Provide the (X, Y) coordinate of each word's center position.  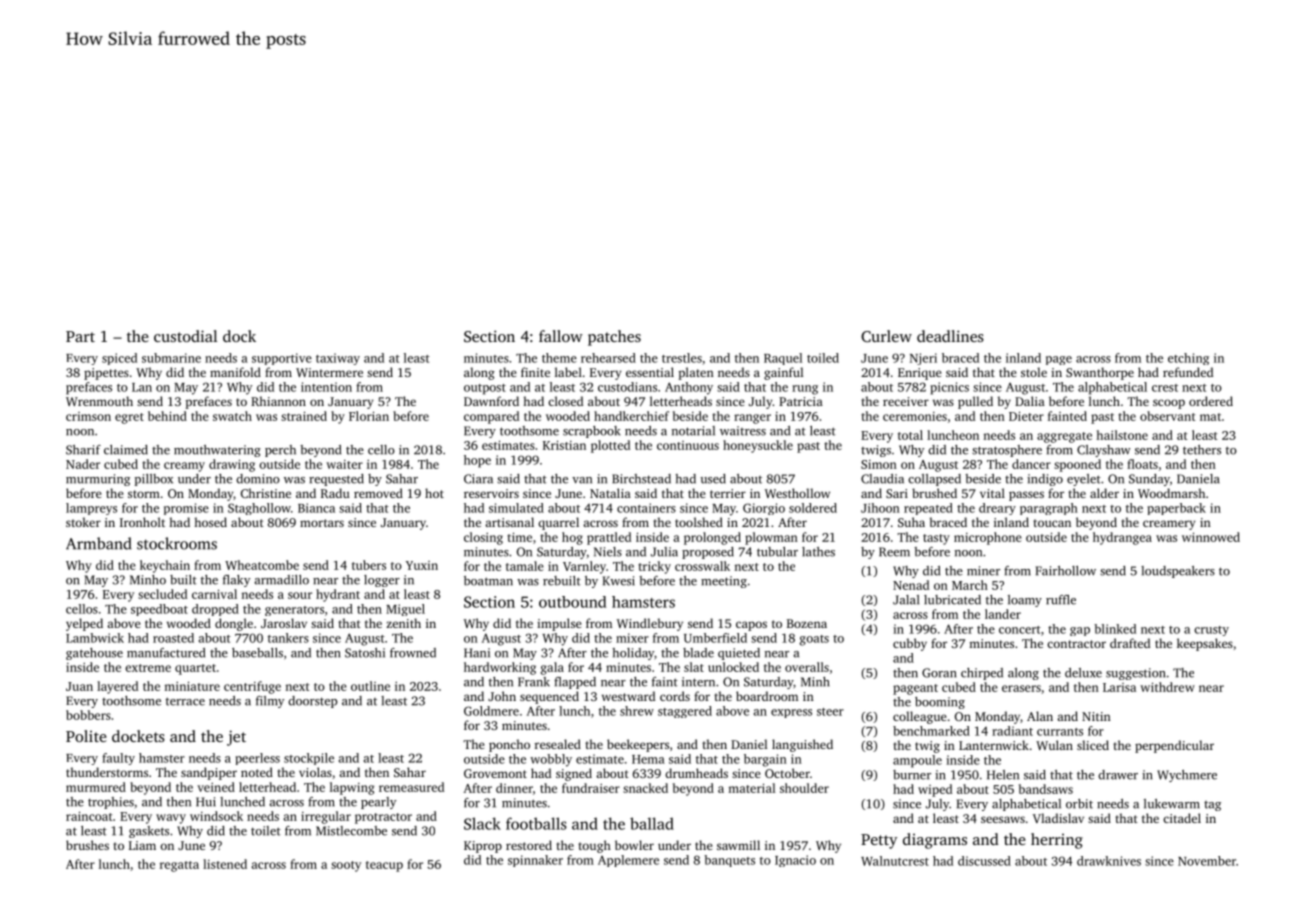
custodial (185, 336)
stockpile (309, 759)
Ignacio (795, 861)
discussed (984, 861)
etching (1188, 359)
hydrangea (1122, 538)
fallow (561, 336)
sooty (346, 866)
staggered (685, 712)
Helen (1003, 775)
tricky (654, 567)
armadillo (281, 580)
